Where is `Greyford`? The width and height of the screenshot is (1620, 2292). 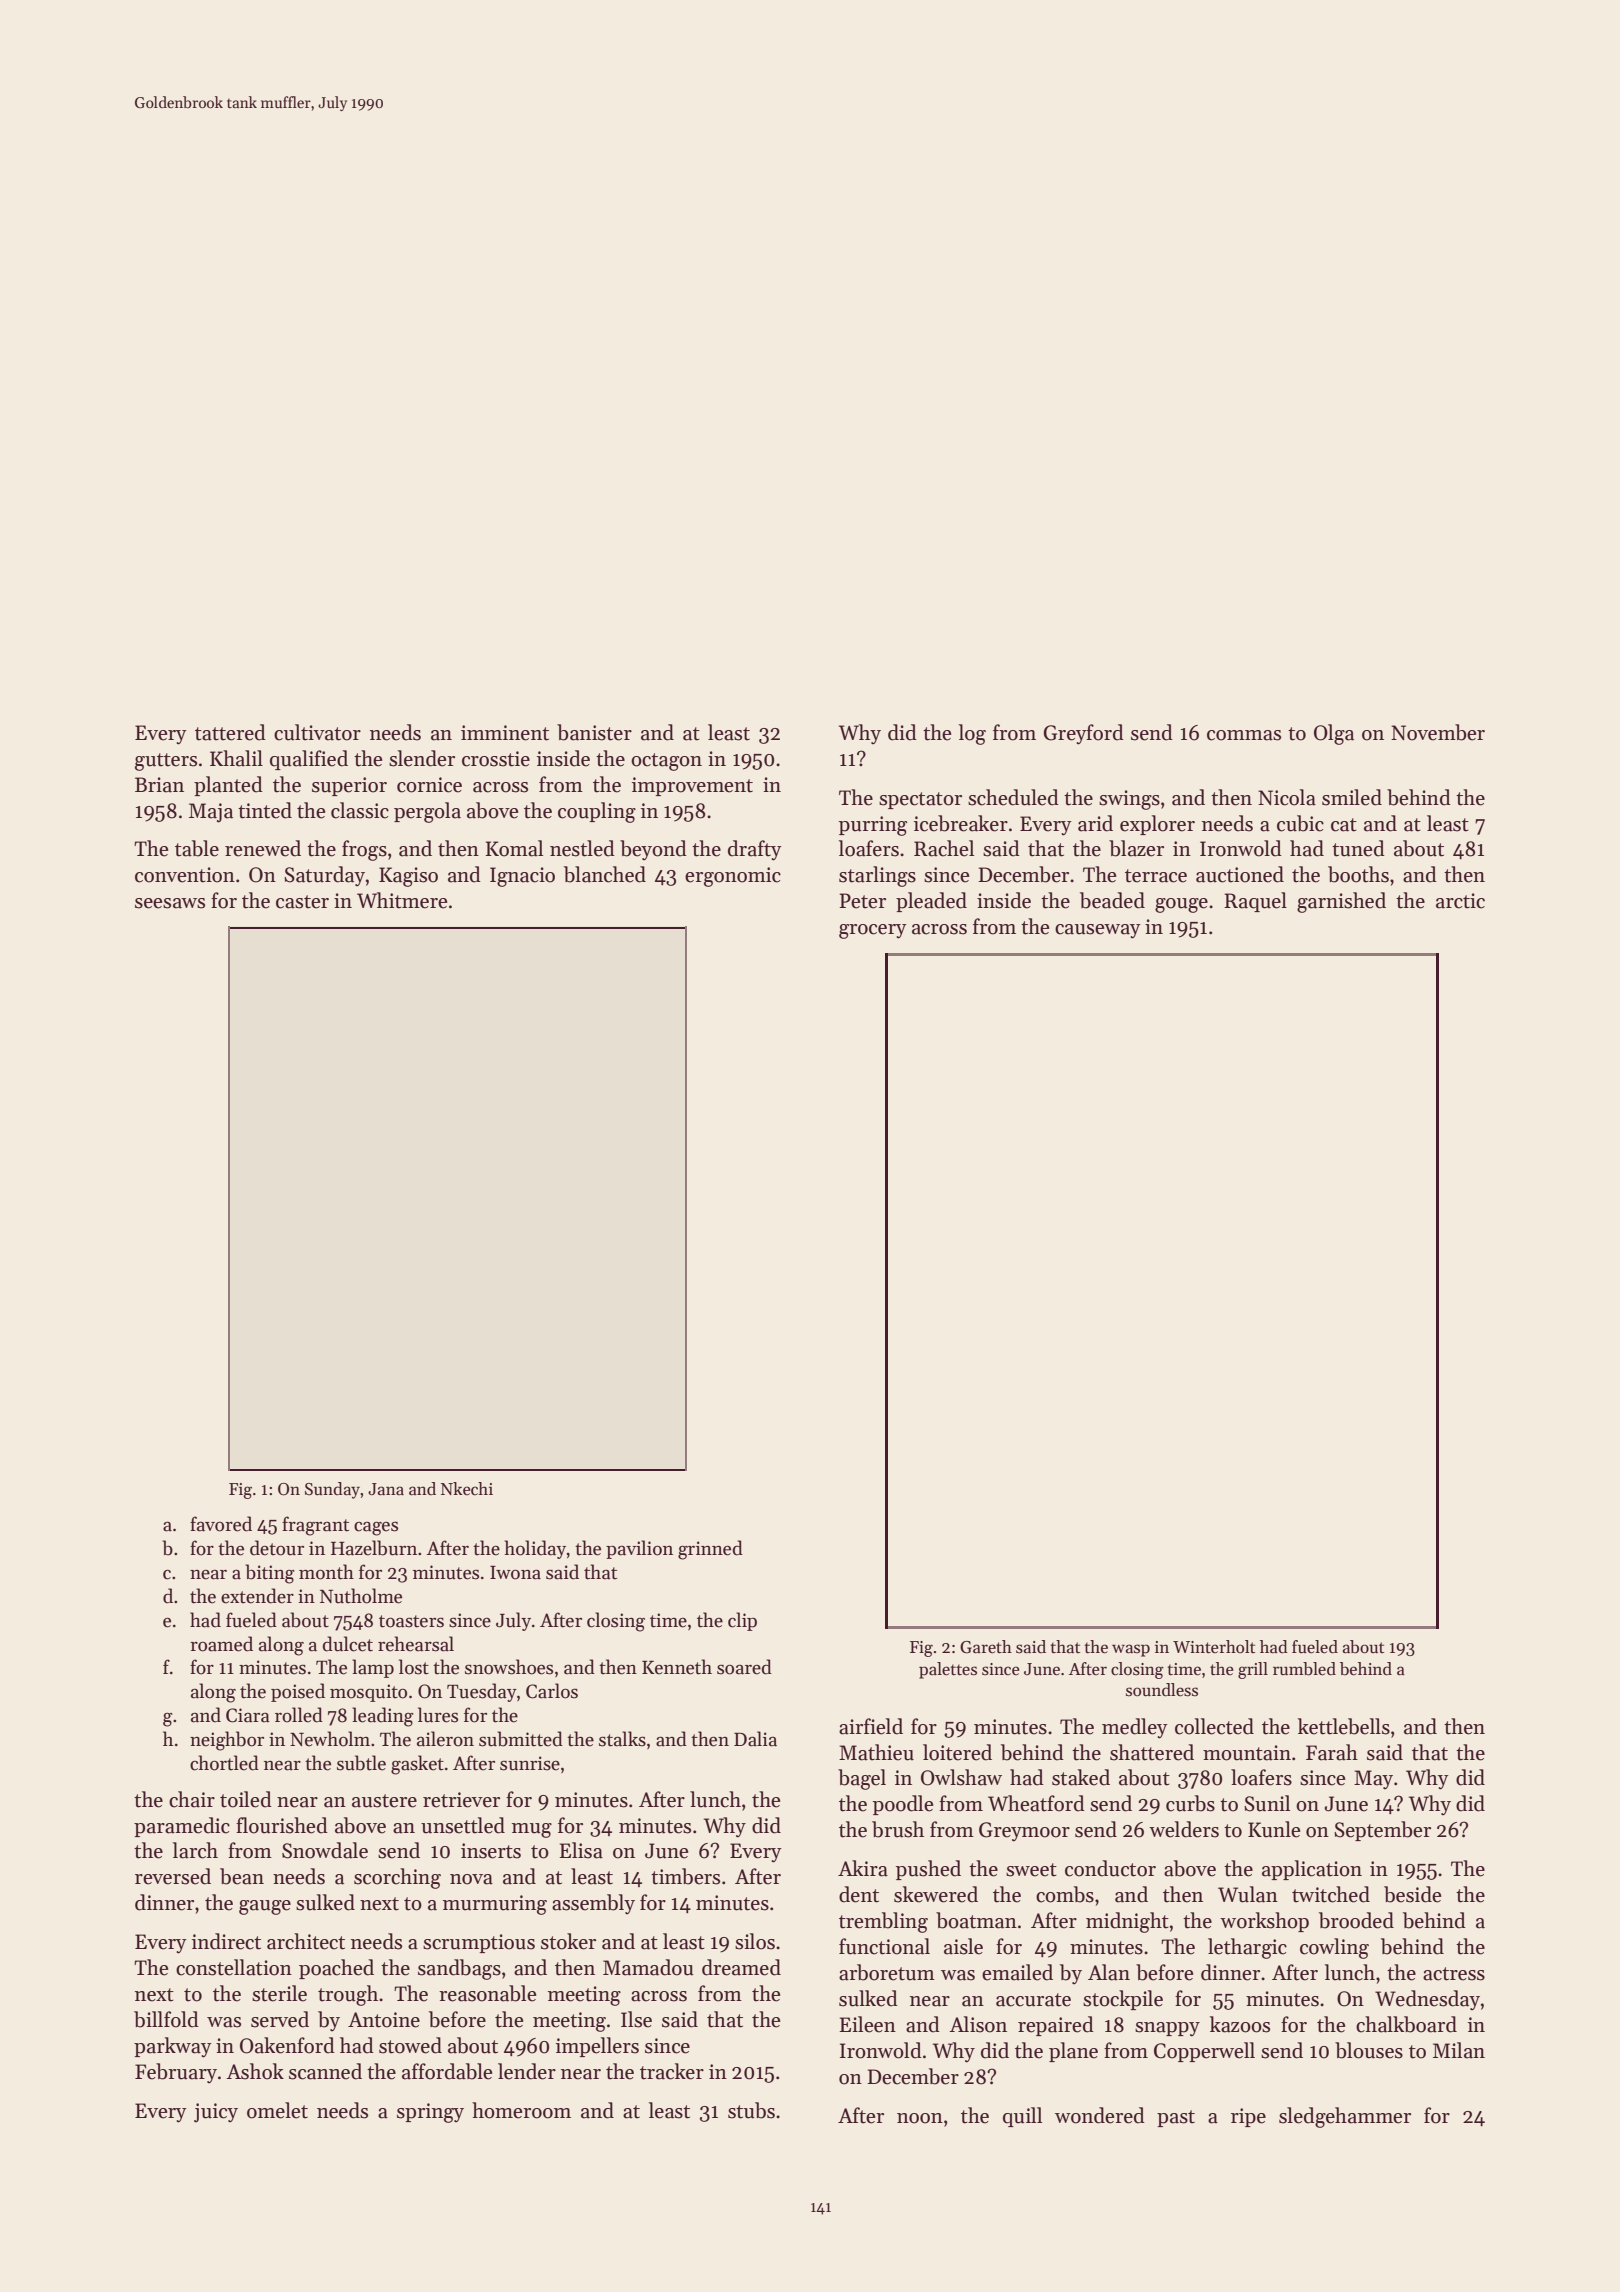
Greyford is located at coordinates (1084, 734).
